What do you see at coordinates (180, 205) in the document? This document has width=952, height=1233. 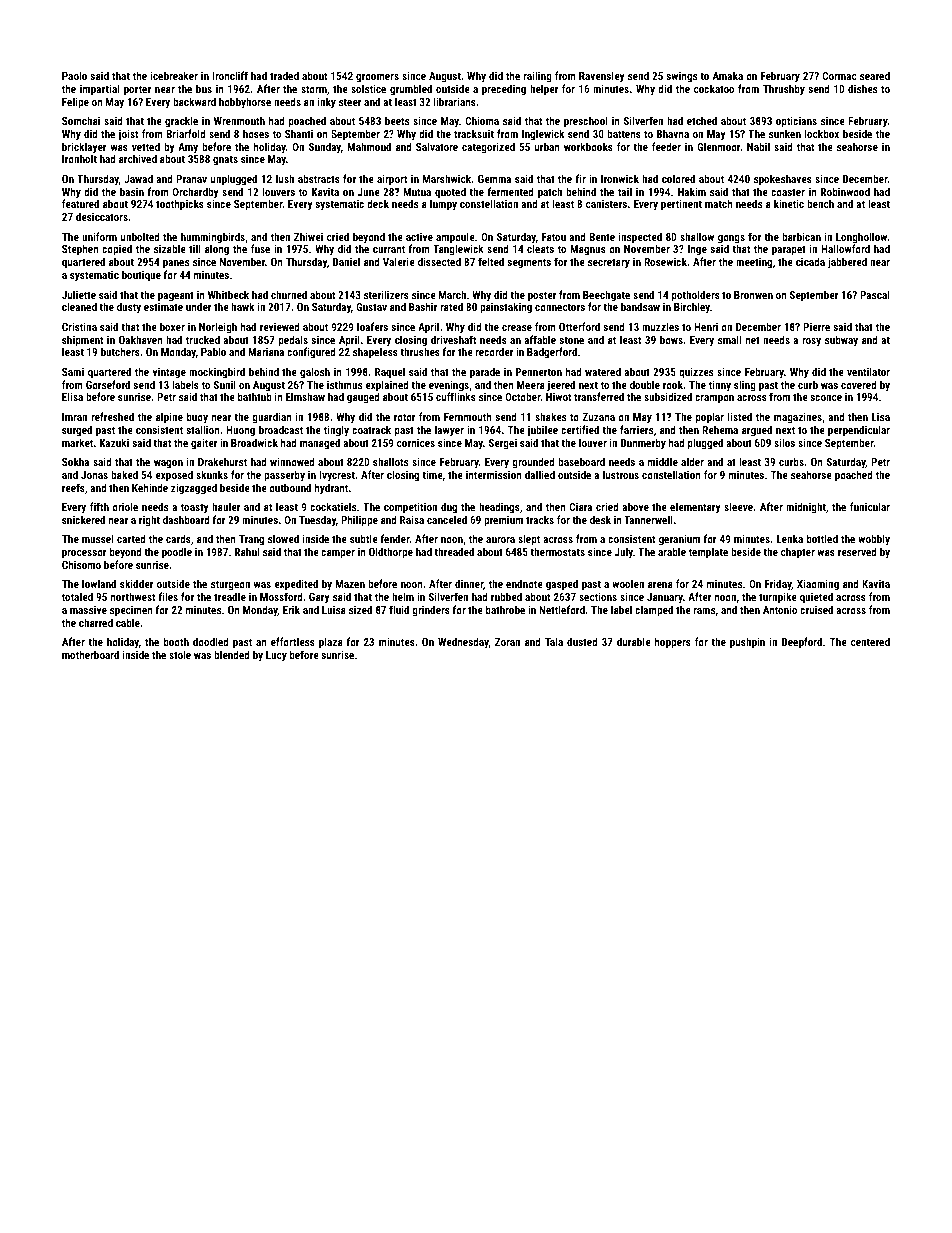 I see `toothpicks` at bounding box center [180, 205].
